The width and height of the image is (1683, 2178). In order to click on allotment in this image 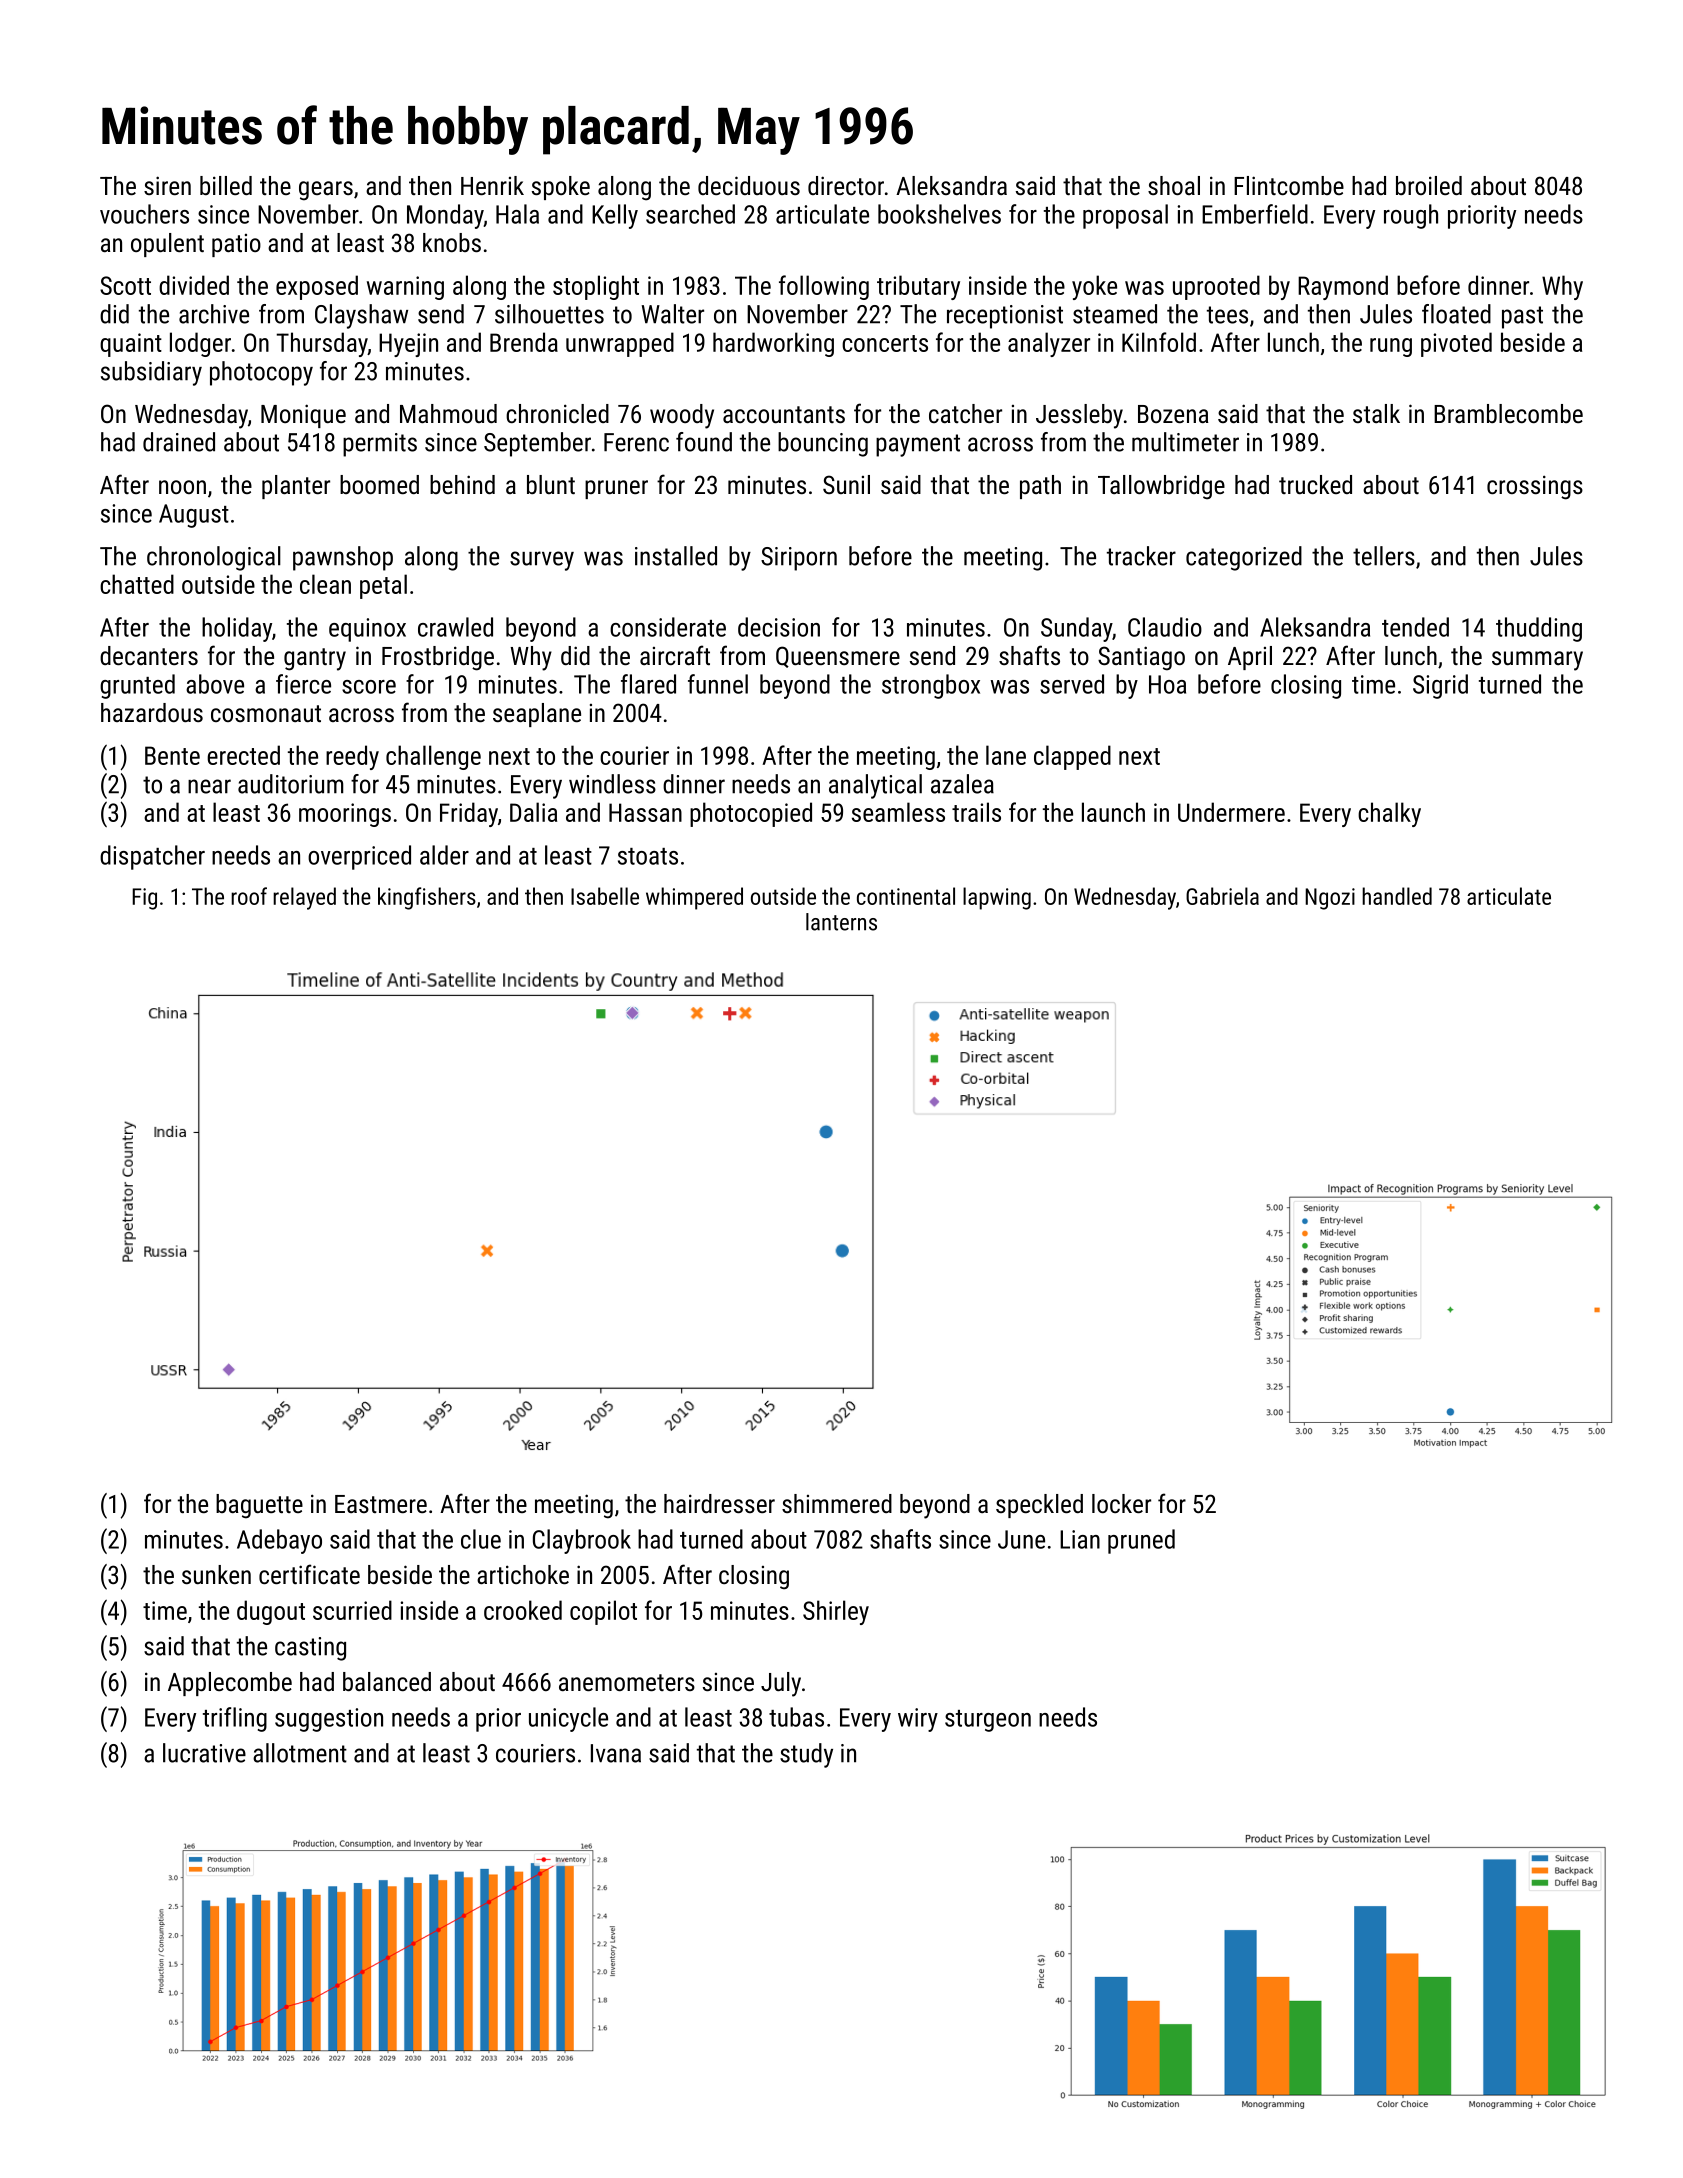, I will do `click(300, 1753)`.
